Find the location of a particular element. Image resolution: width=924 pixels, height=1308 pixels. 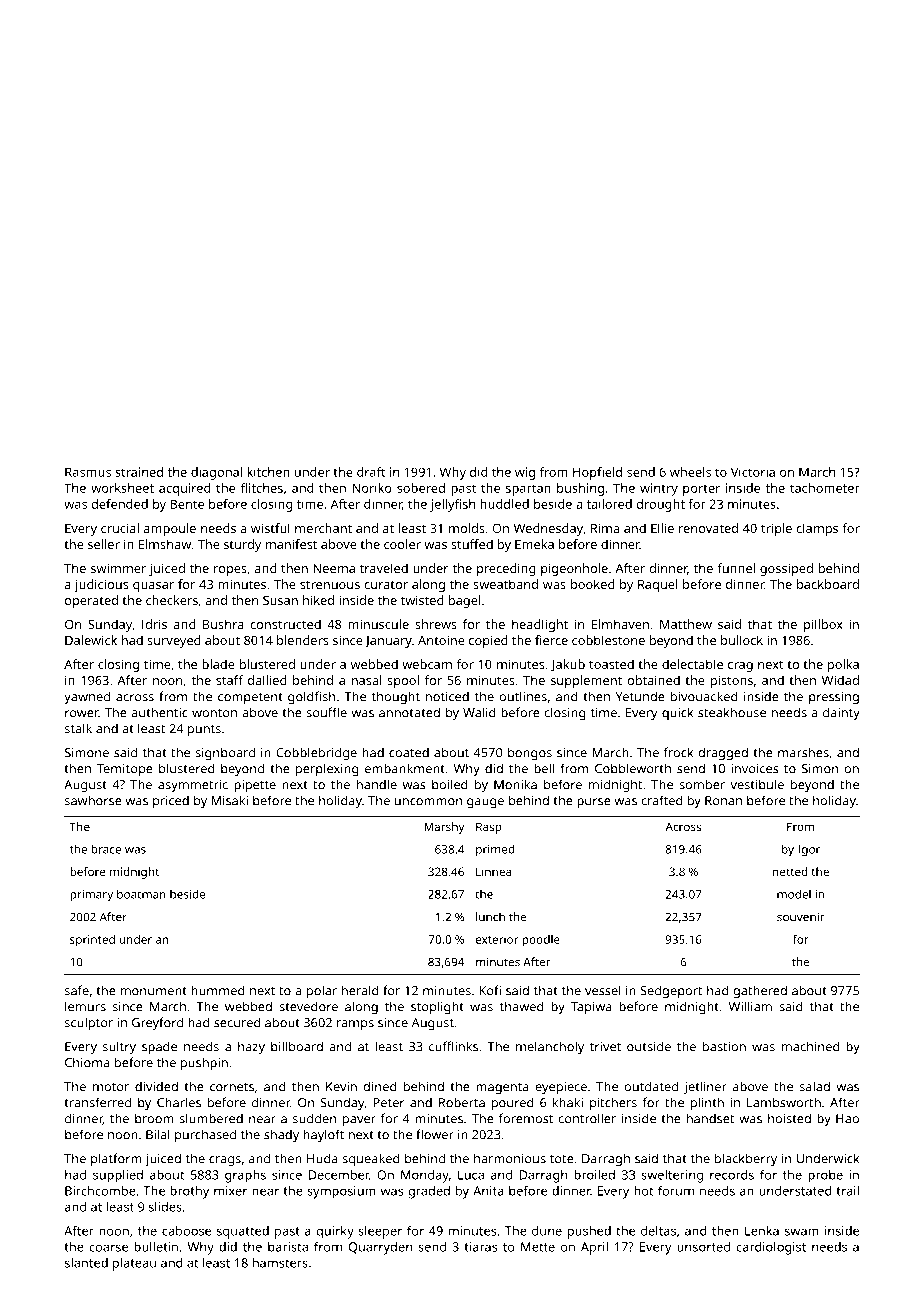

Mette is located at coordinates (538, 1247).
